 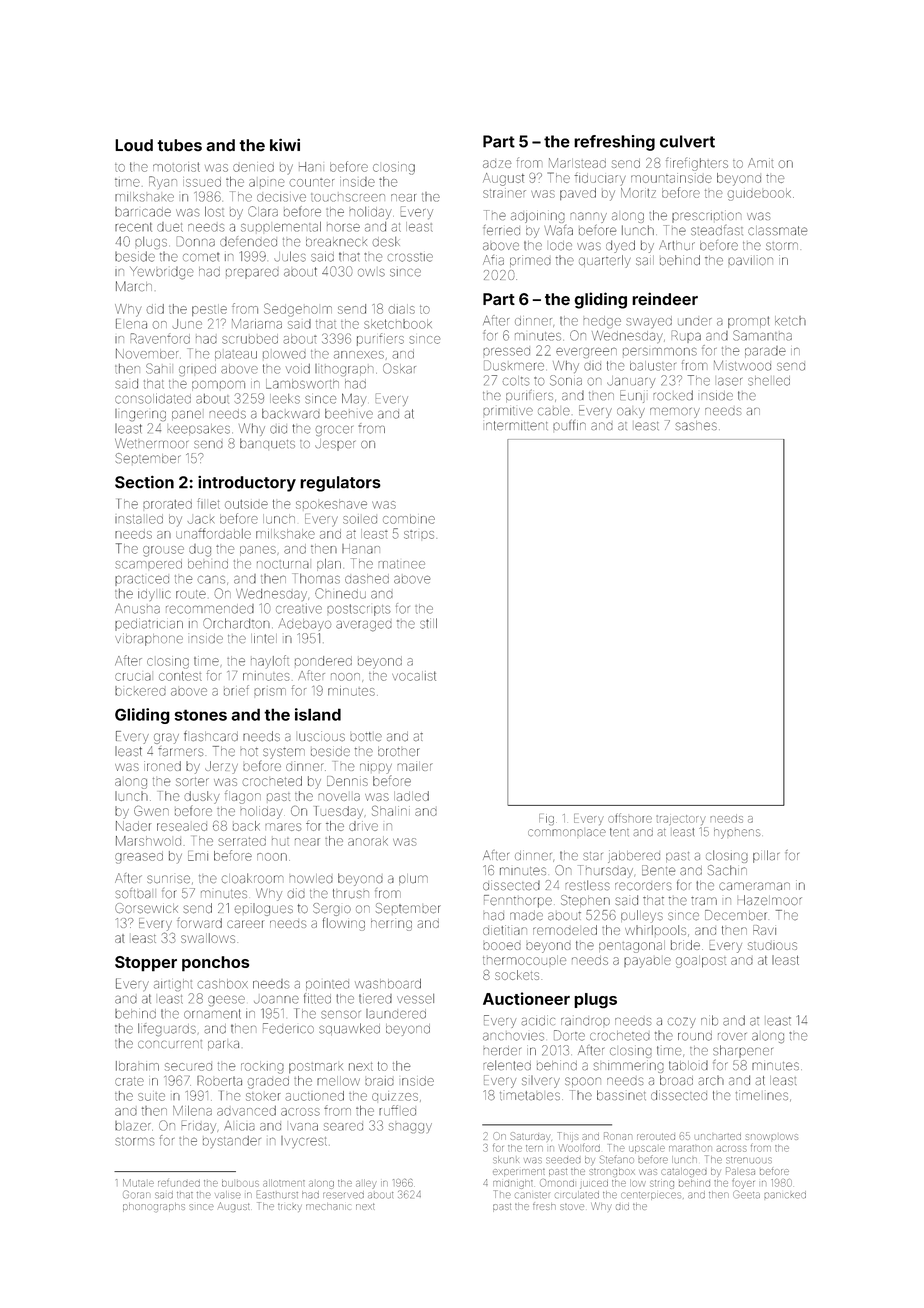 I want to click on bulbous, so click(x=240, y=1184).
